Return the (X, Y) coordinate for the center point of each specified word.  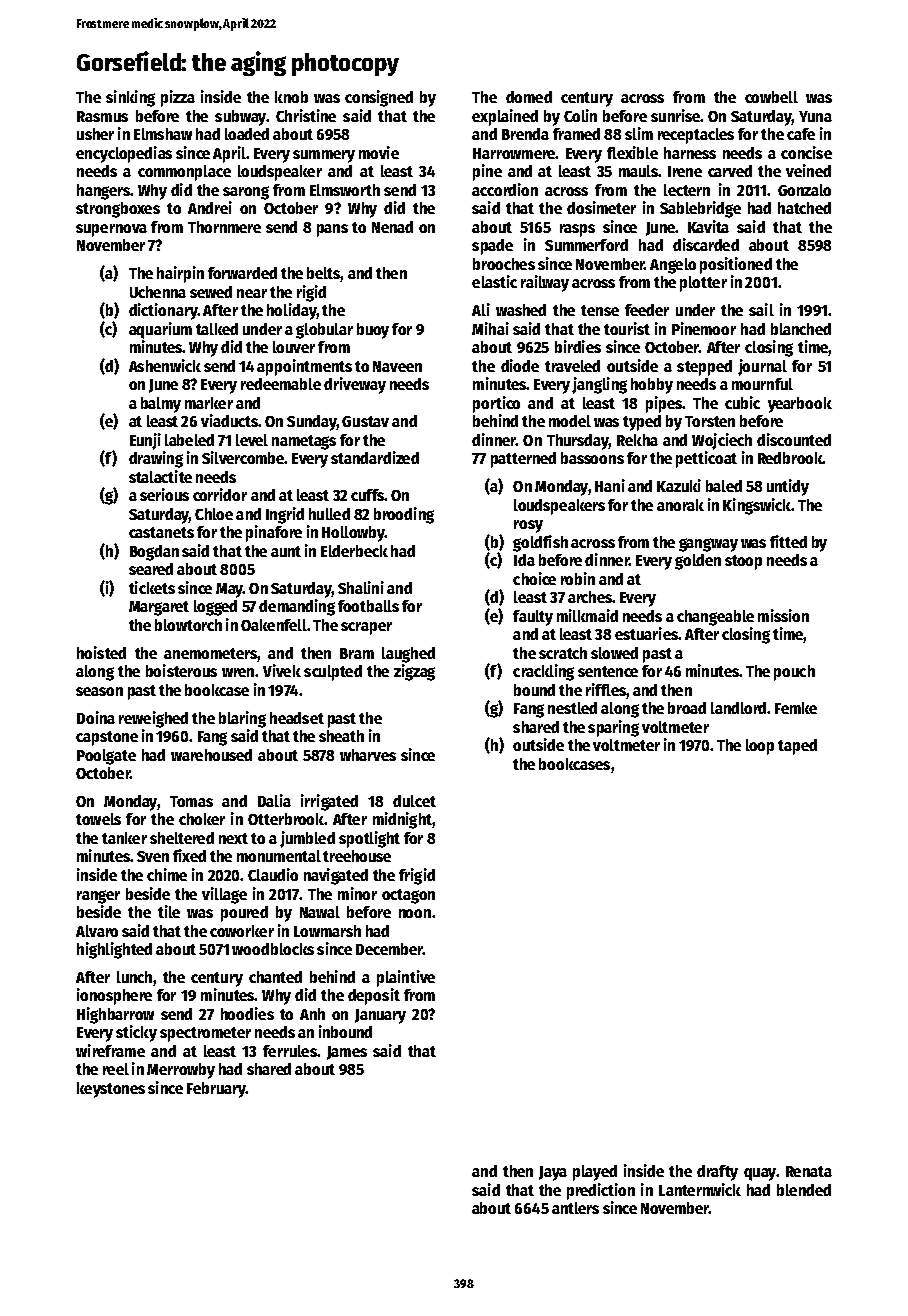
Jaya (553, 1173)
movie (379, 152)
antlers (575, 1208)
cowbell (771, 97)
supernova (111, 230)
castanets (161, 532)
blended (804, 1190)
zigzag (414, 672)
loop (760, 747)
